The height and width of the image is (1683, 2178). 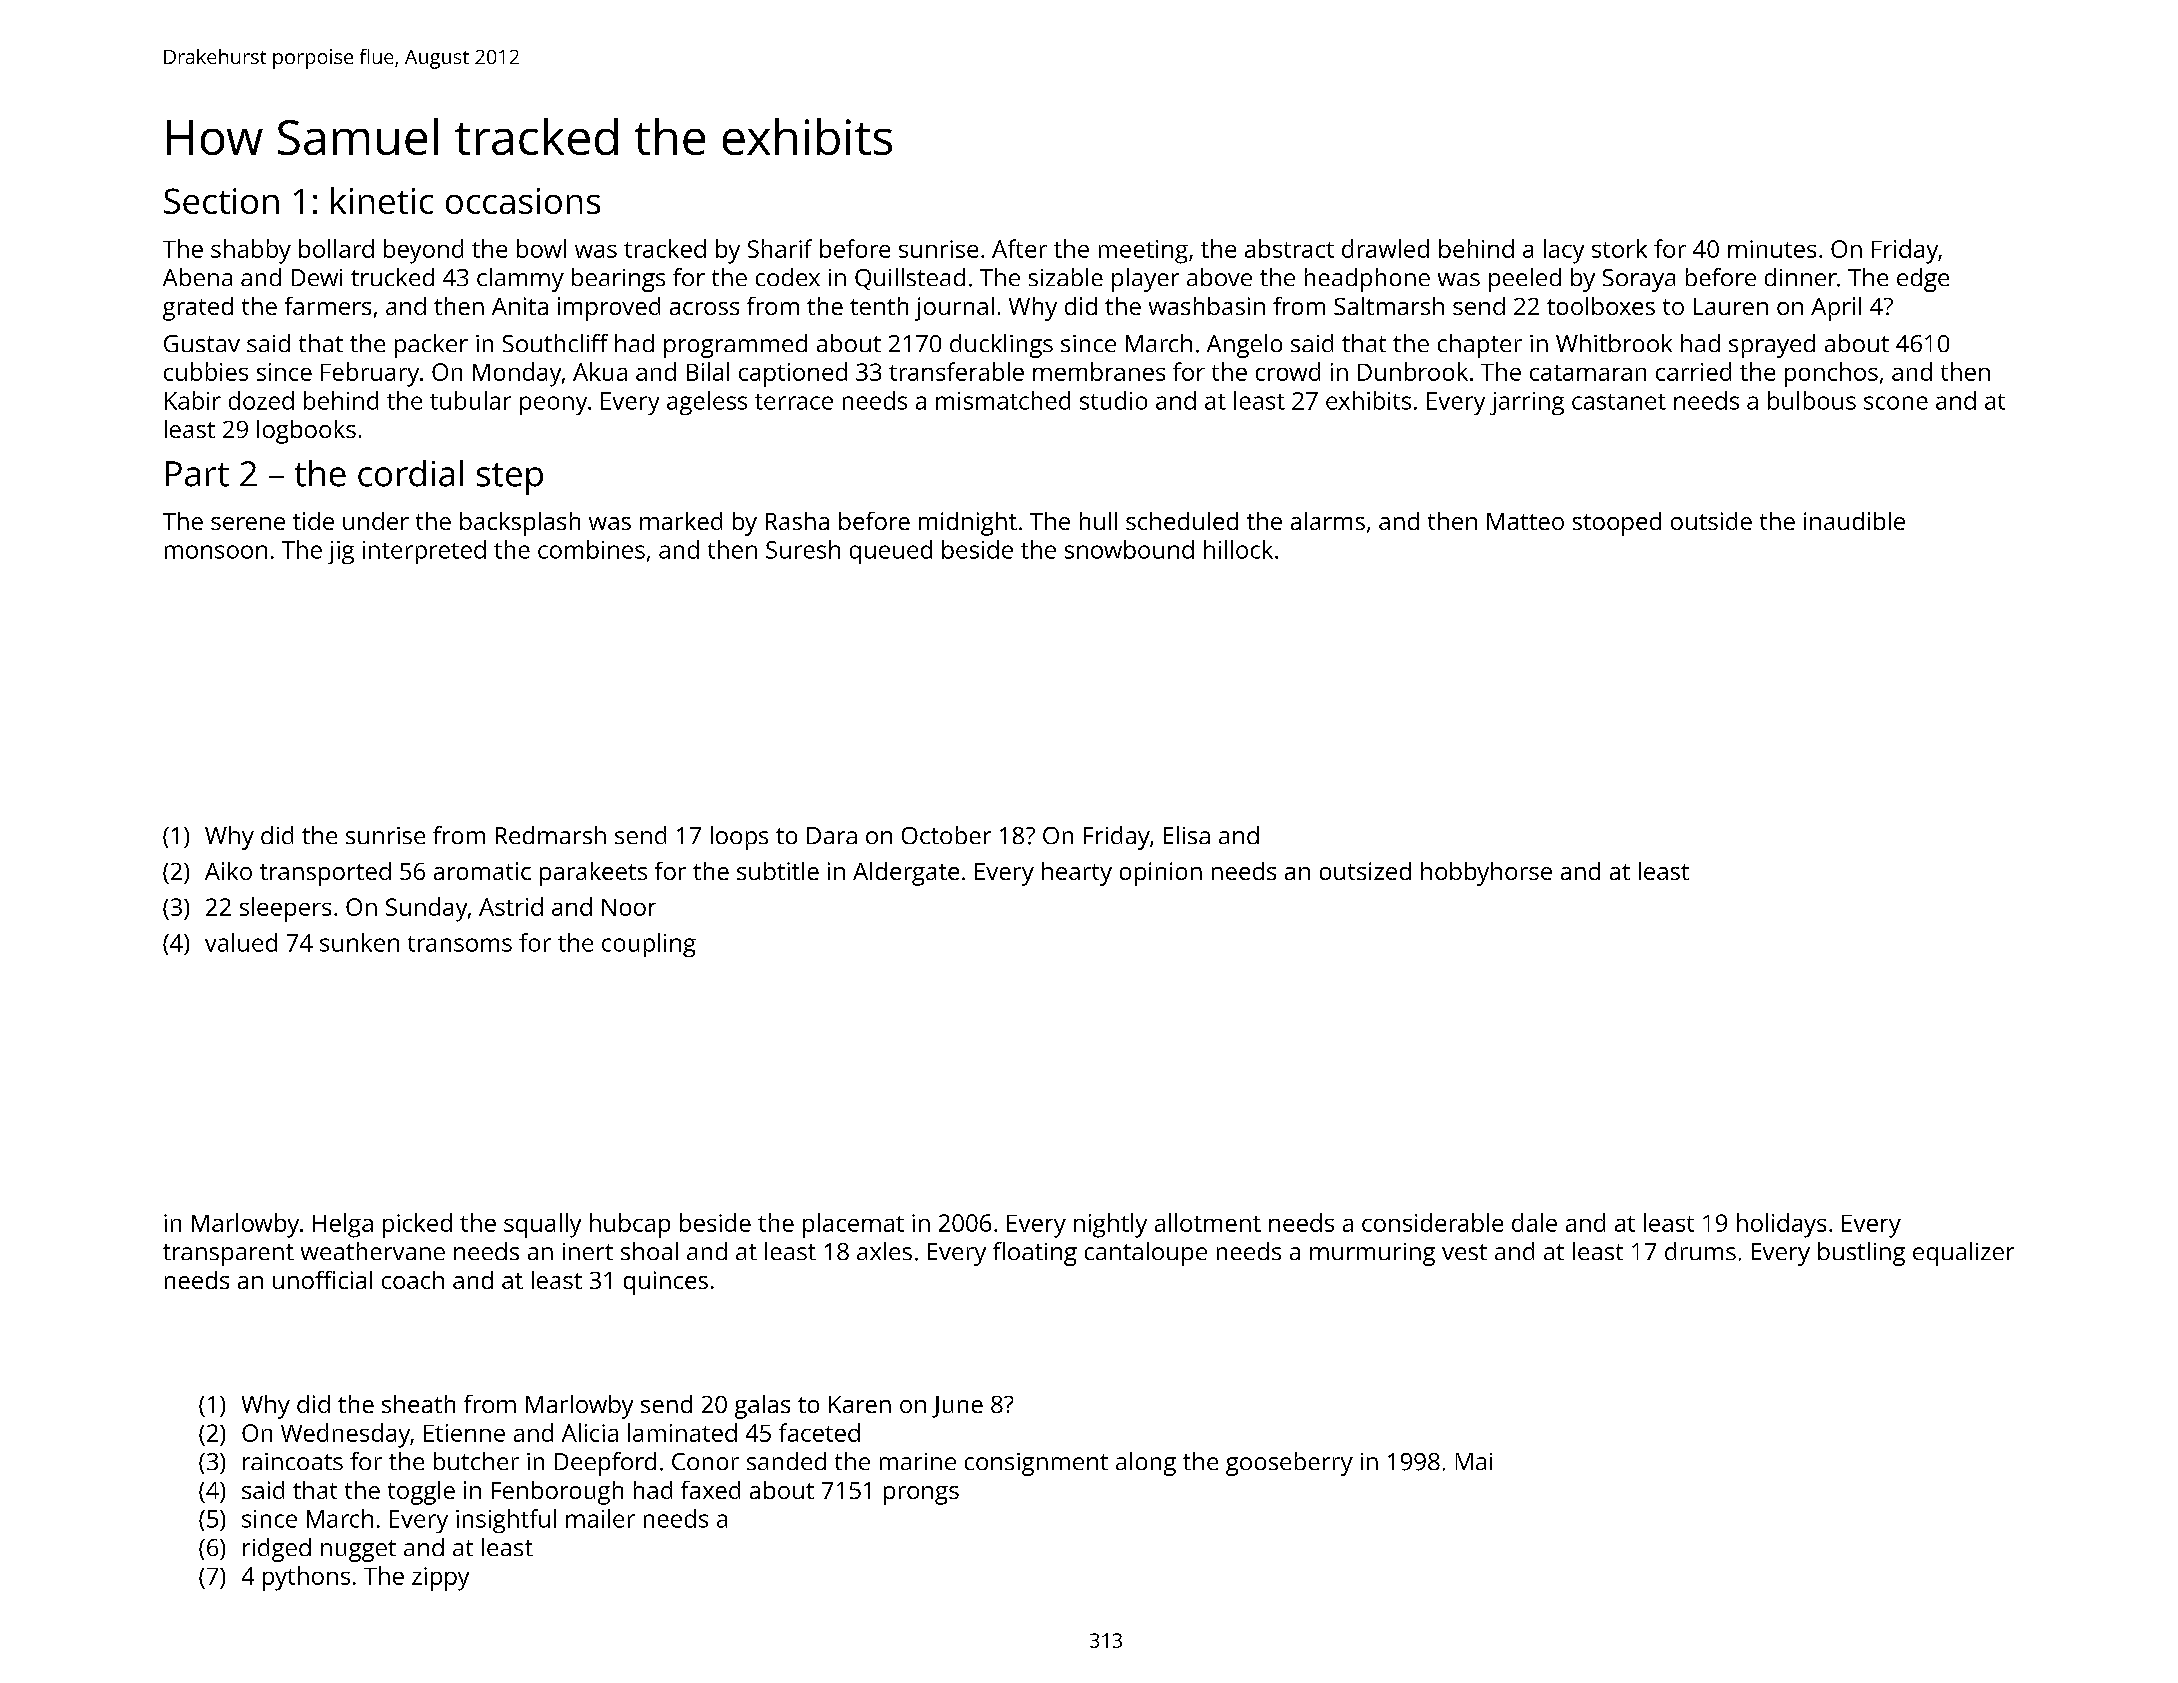 What do you see at coordinates (413, 1280) in the image?
I see `coach` at bounding box center [413, 1280].
